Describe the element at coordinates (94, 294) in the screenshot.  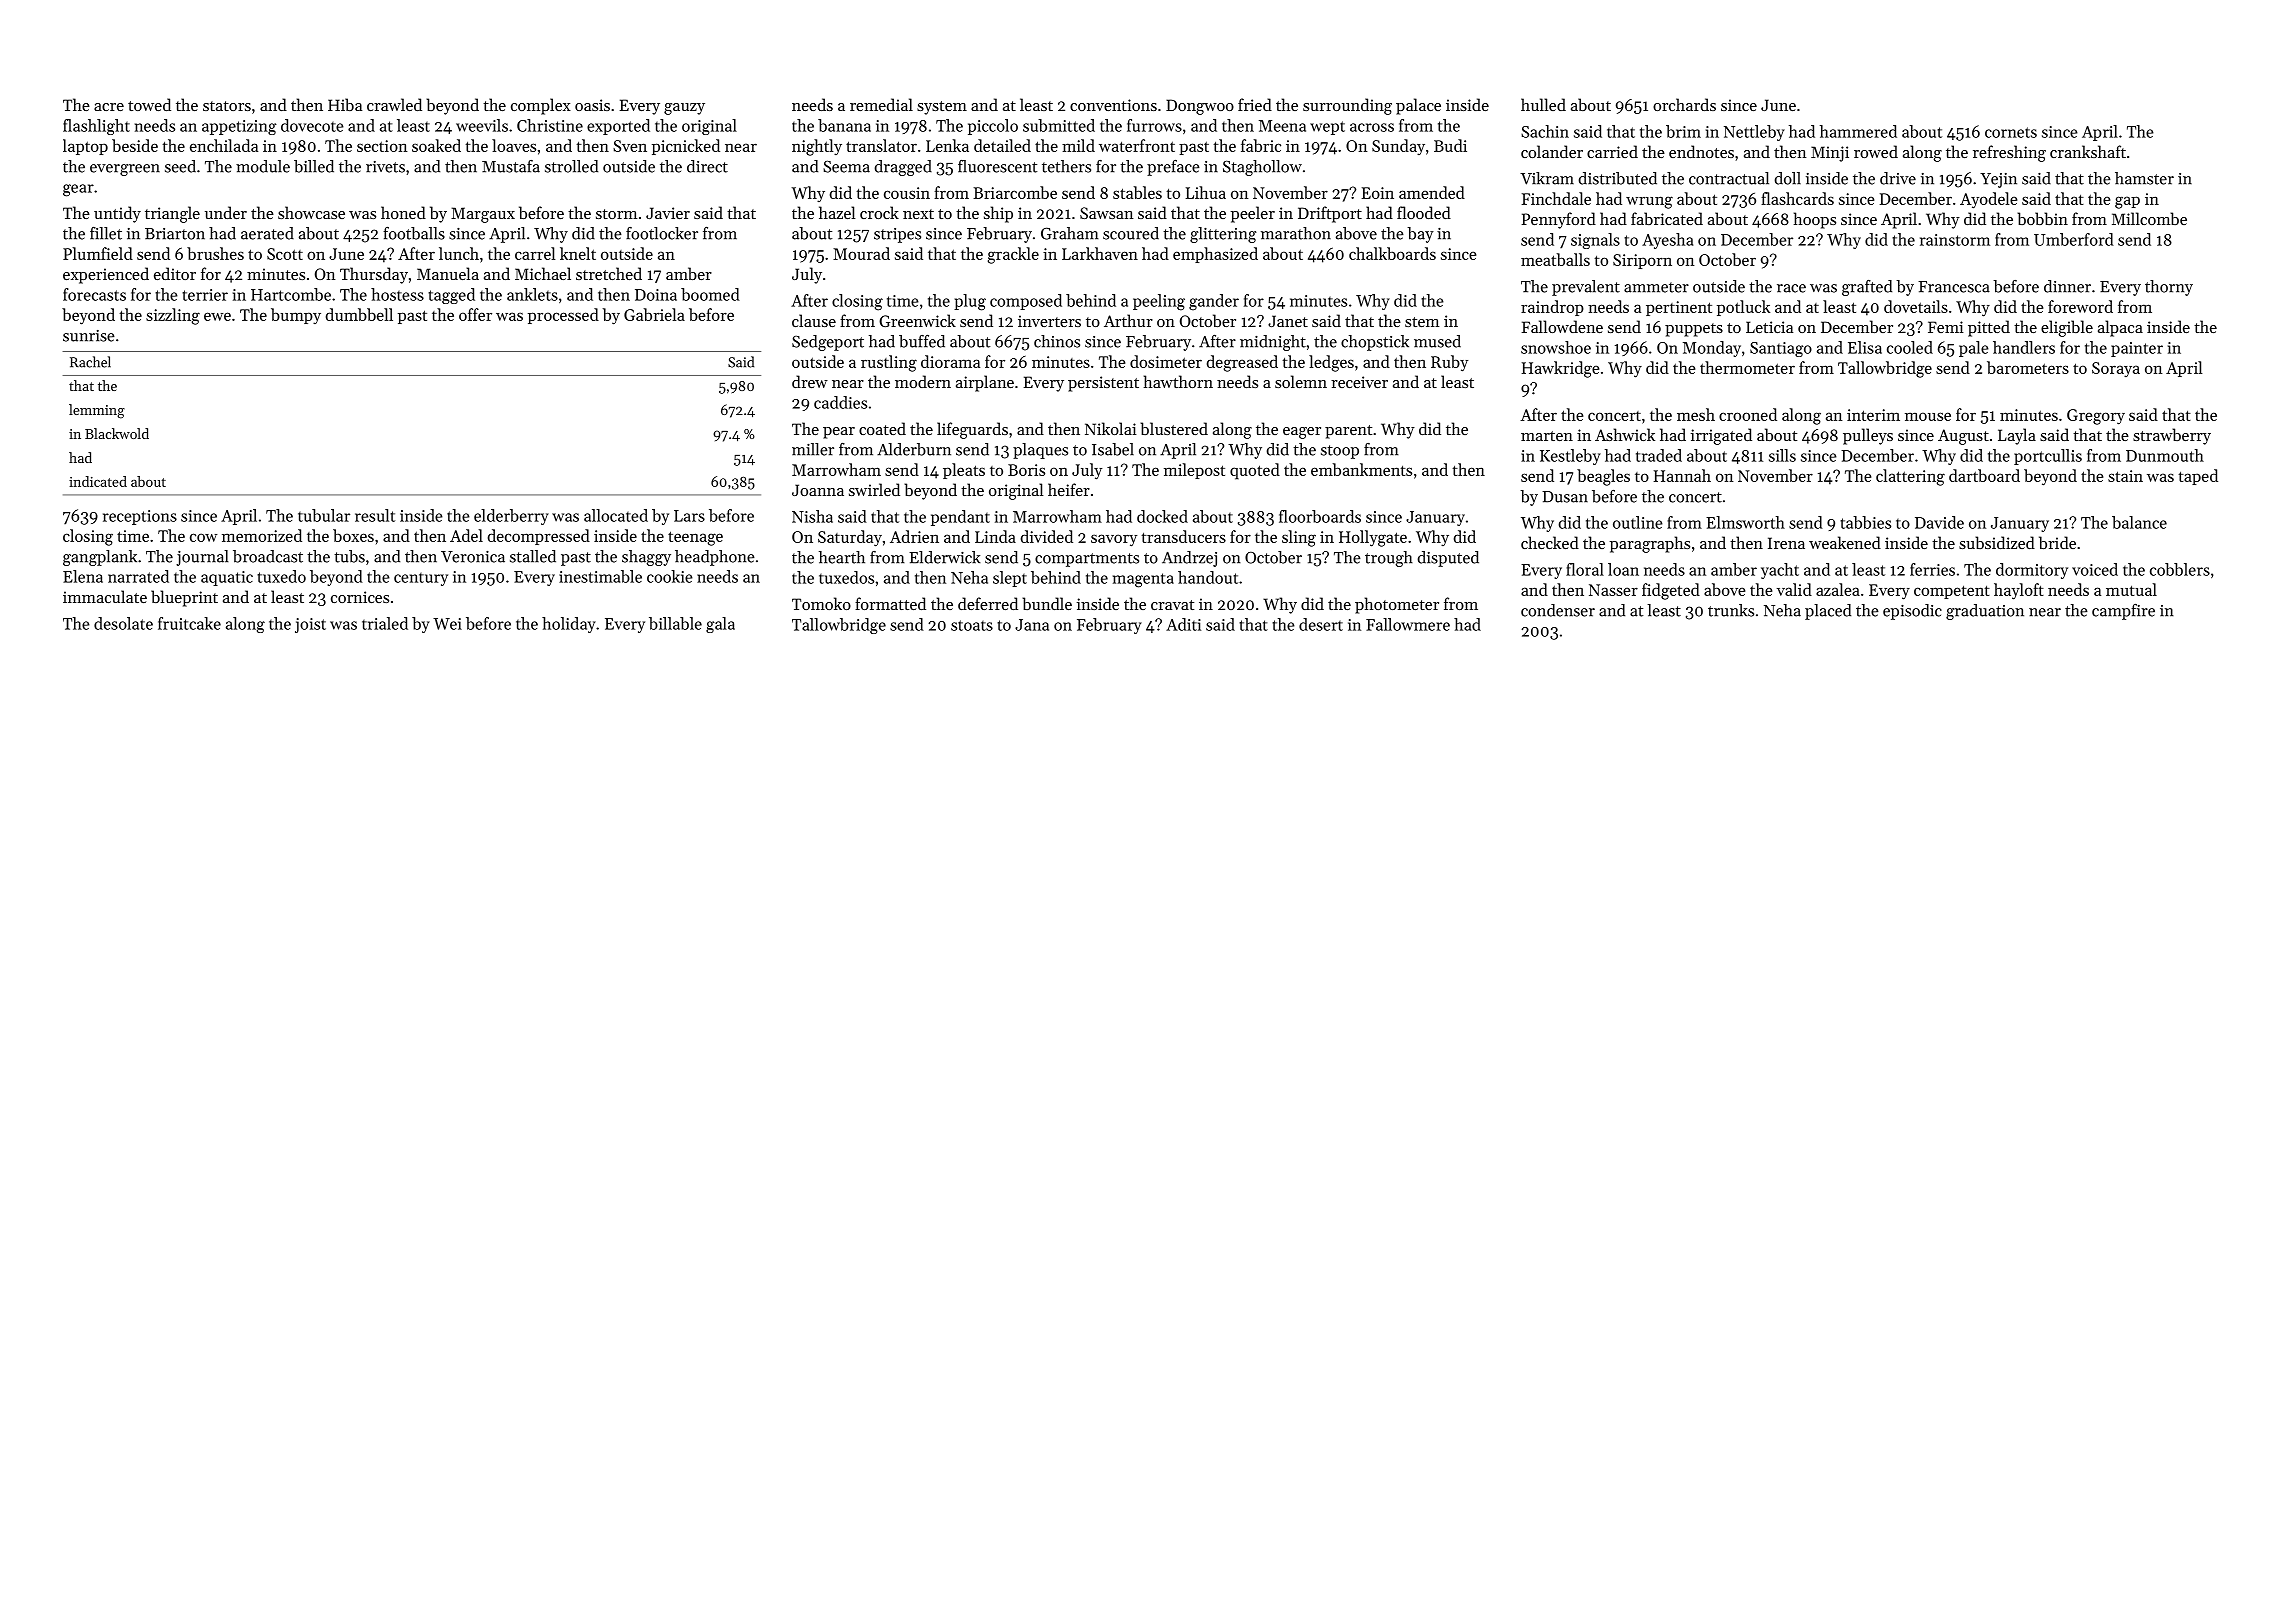
I see `forecasts` at that location.
